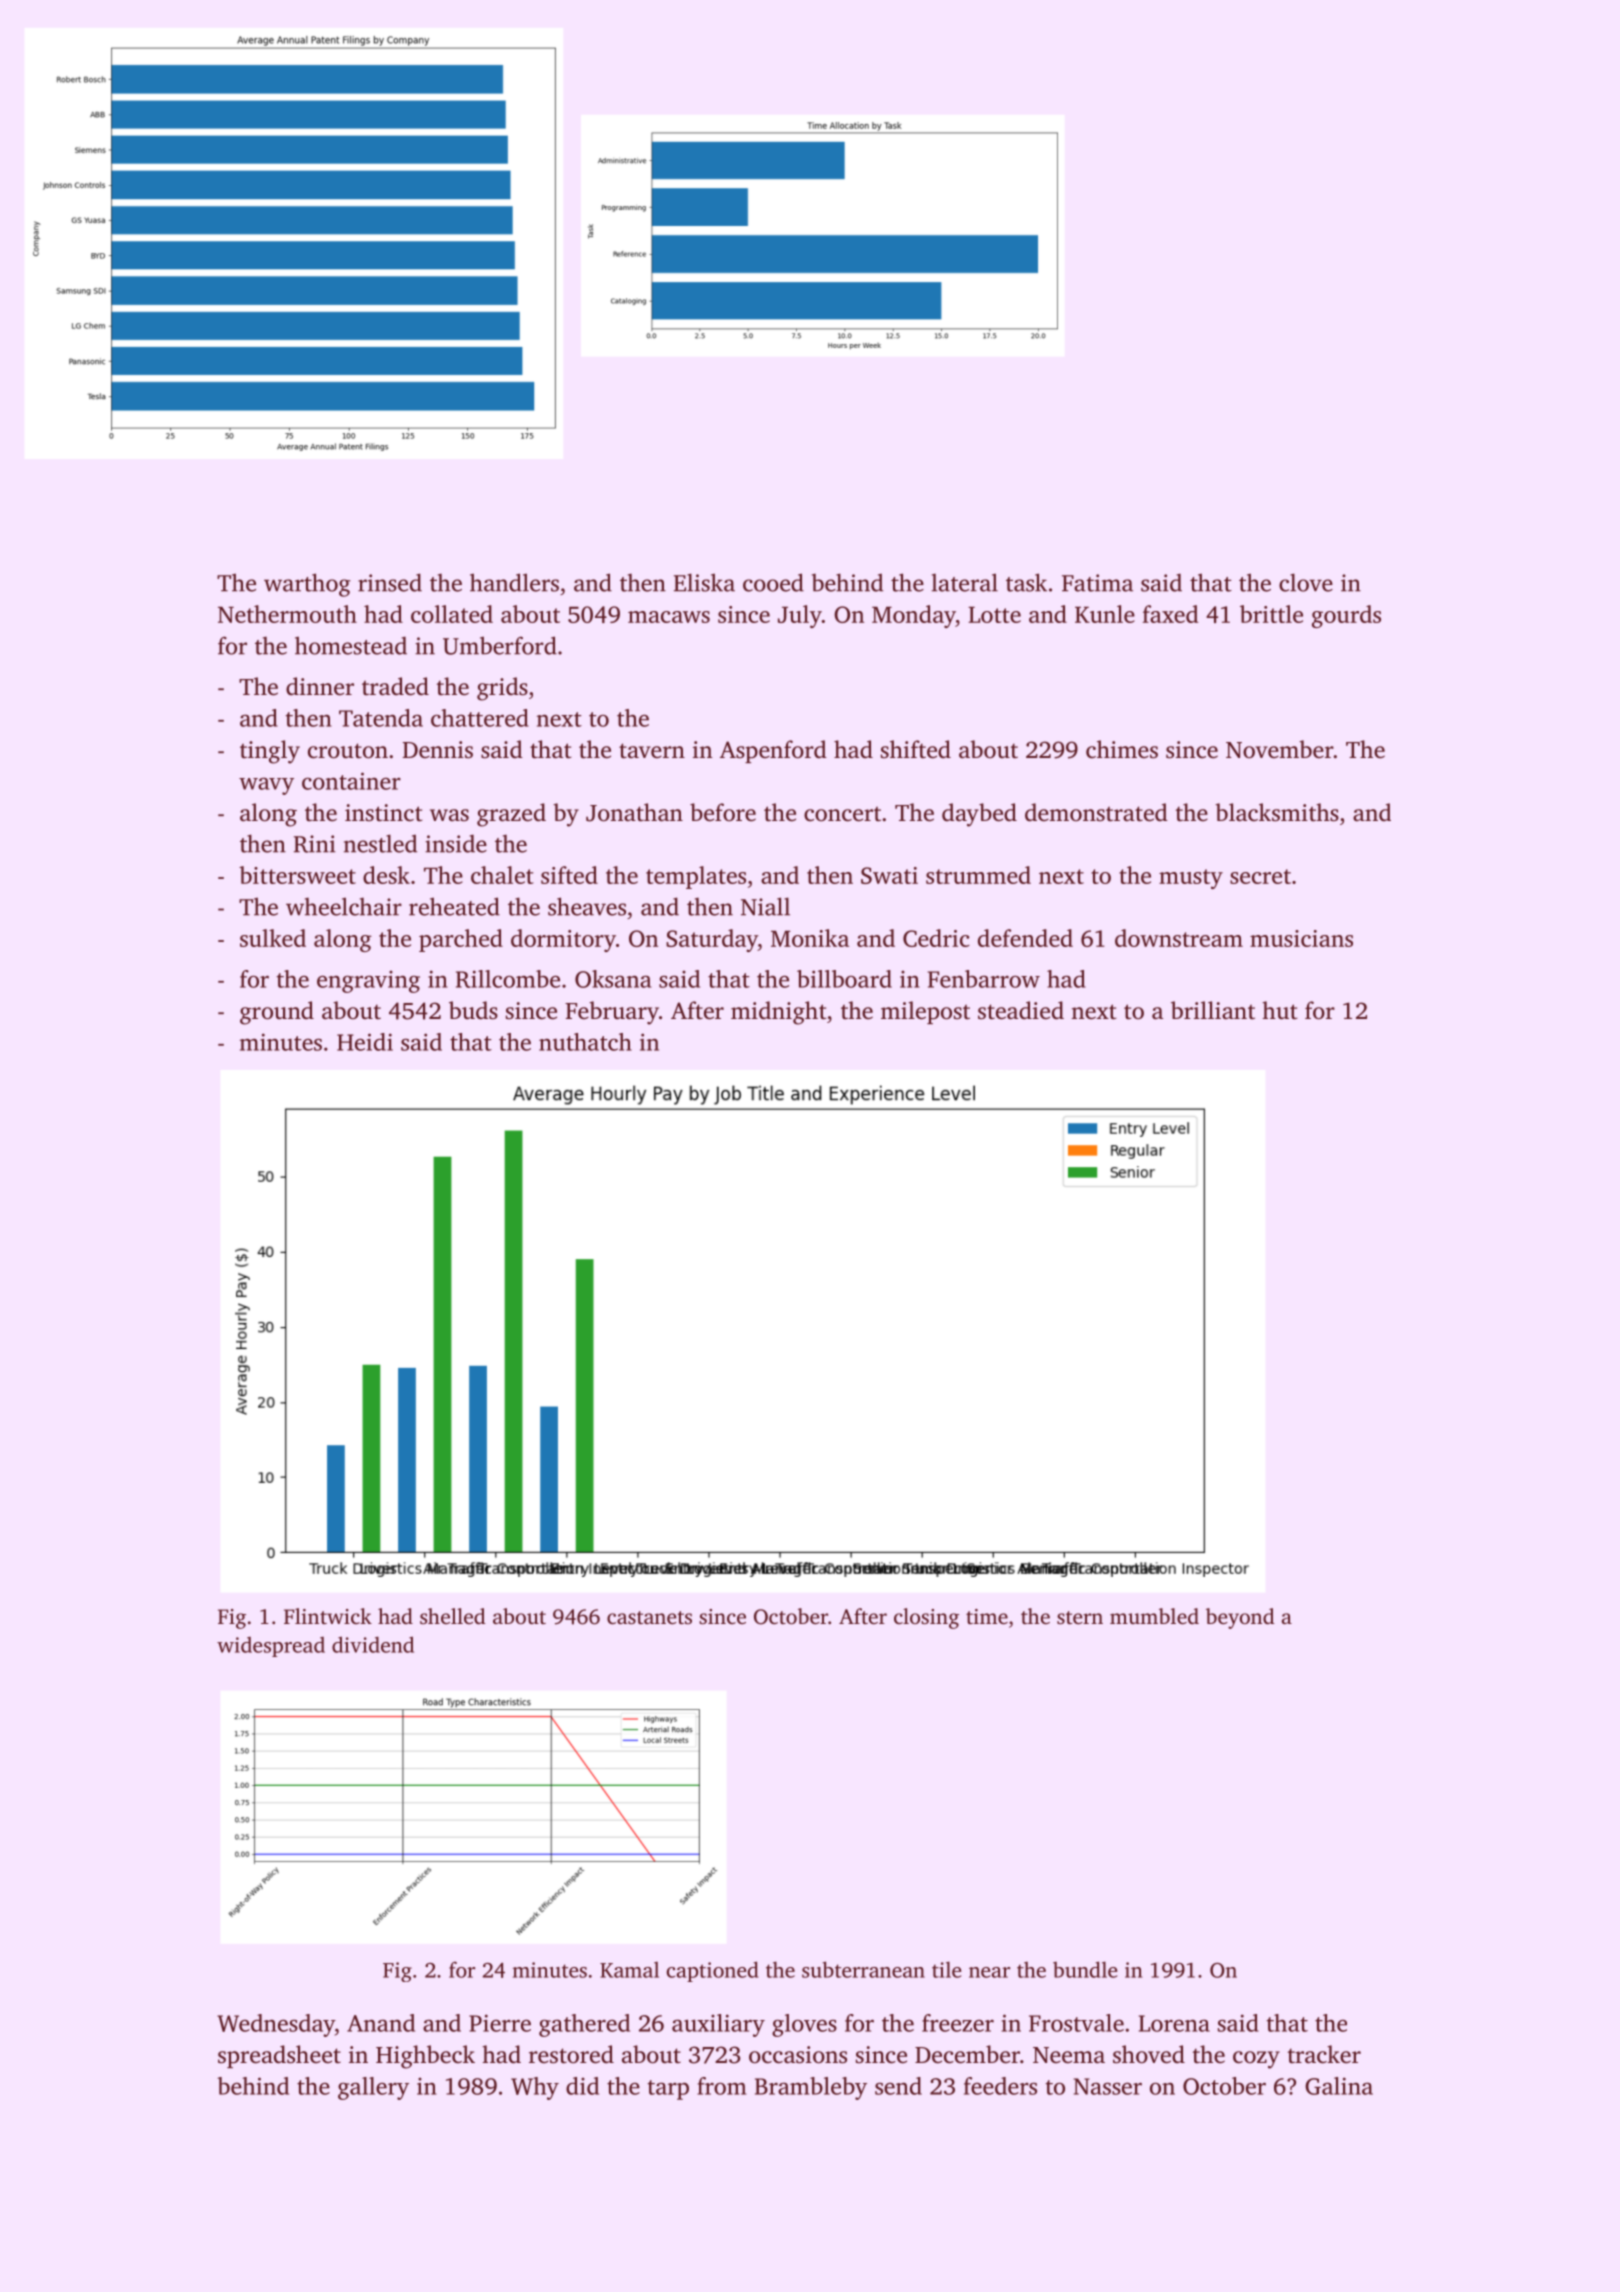 The height and width of the page is (2292, 1620). I want to click on clove, so click(1306, 582).
